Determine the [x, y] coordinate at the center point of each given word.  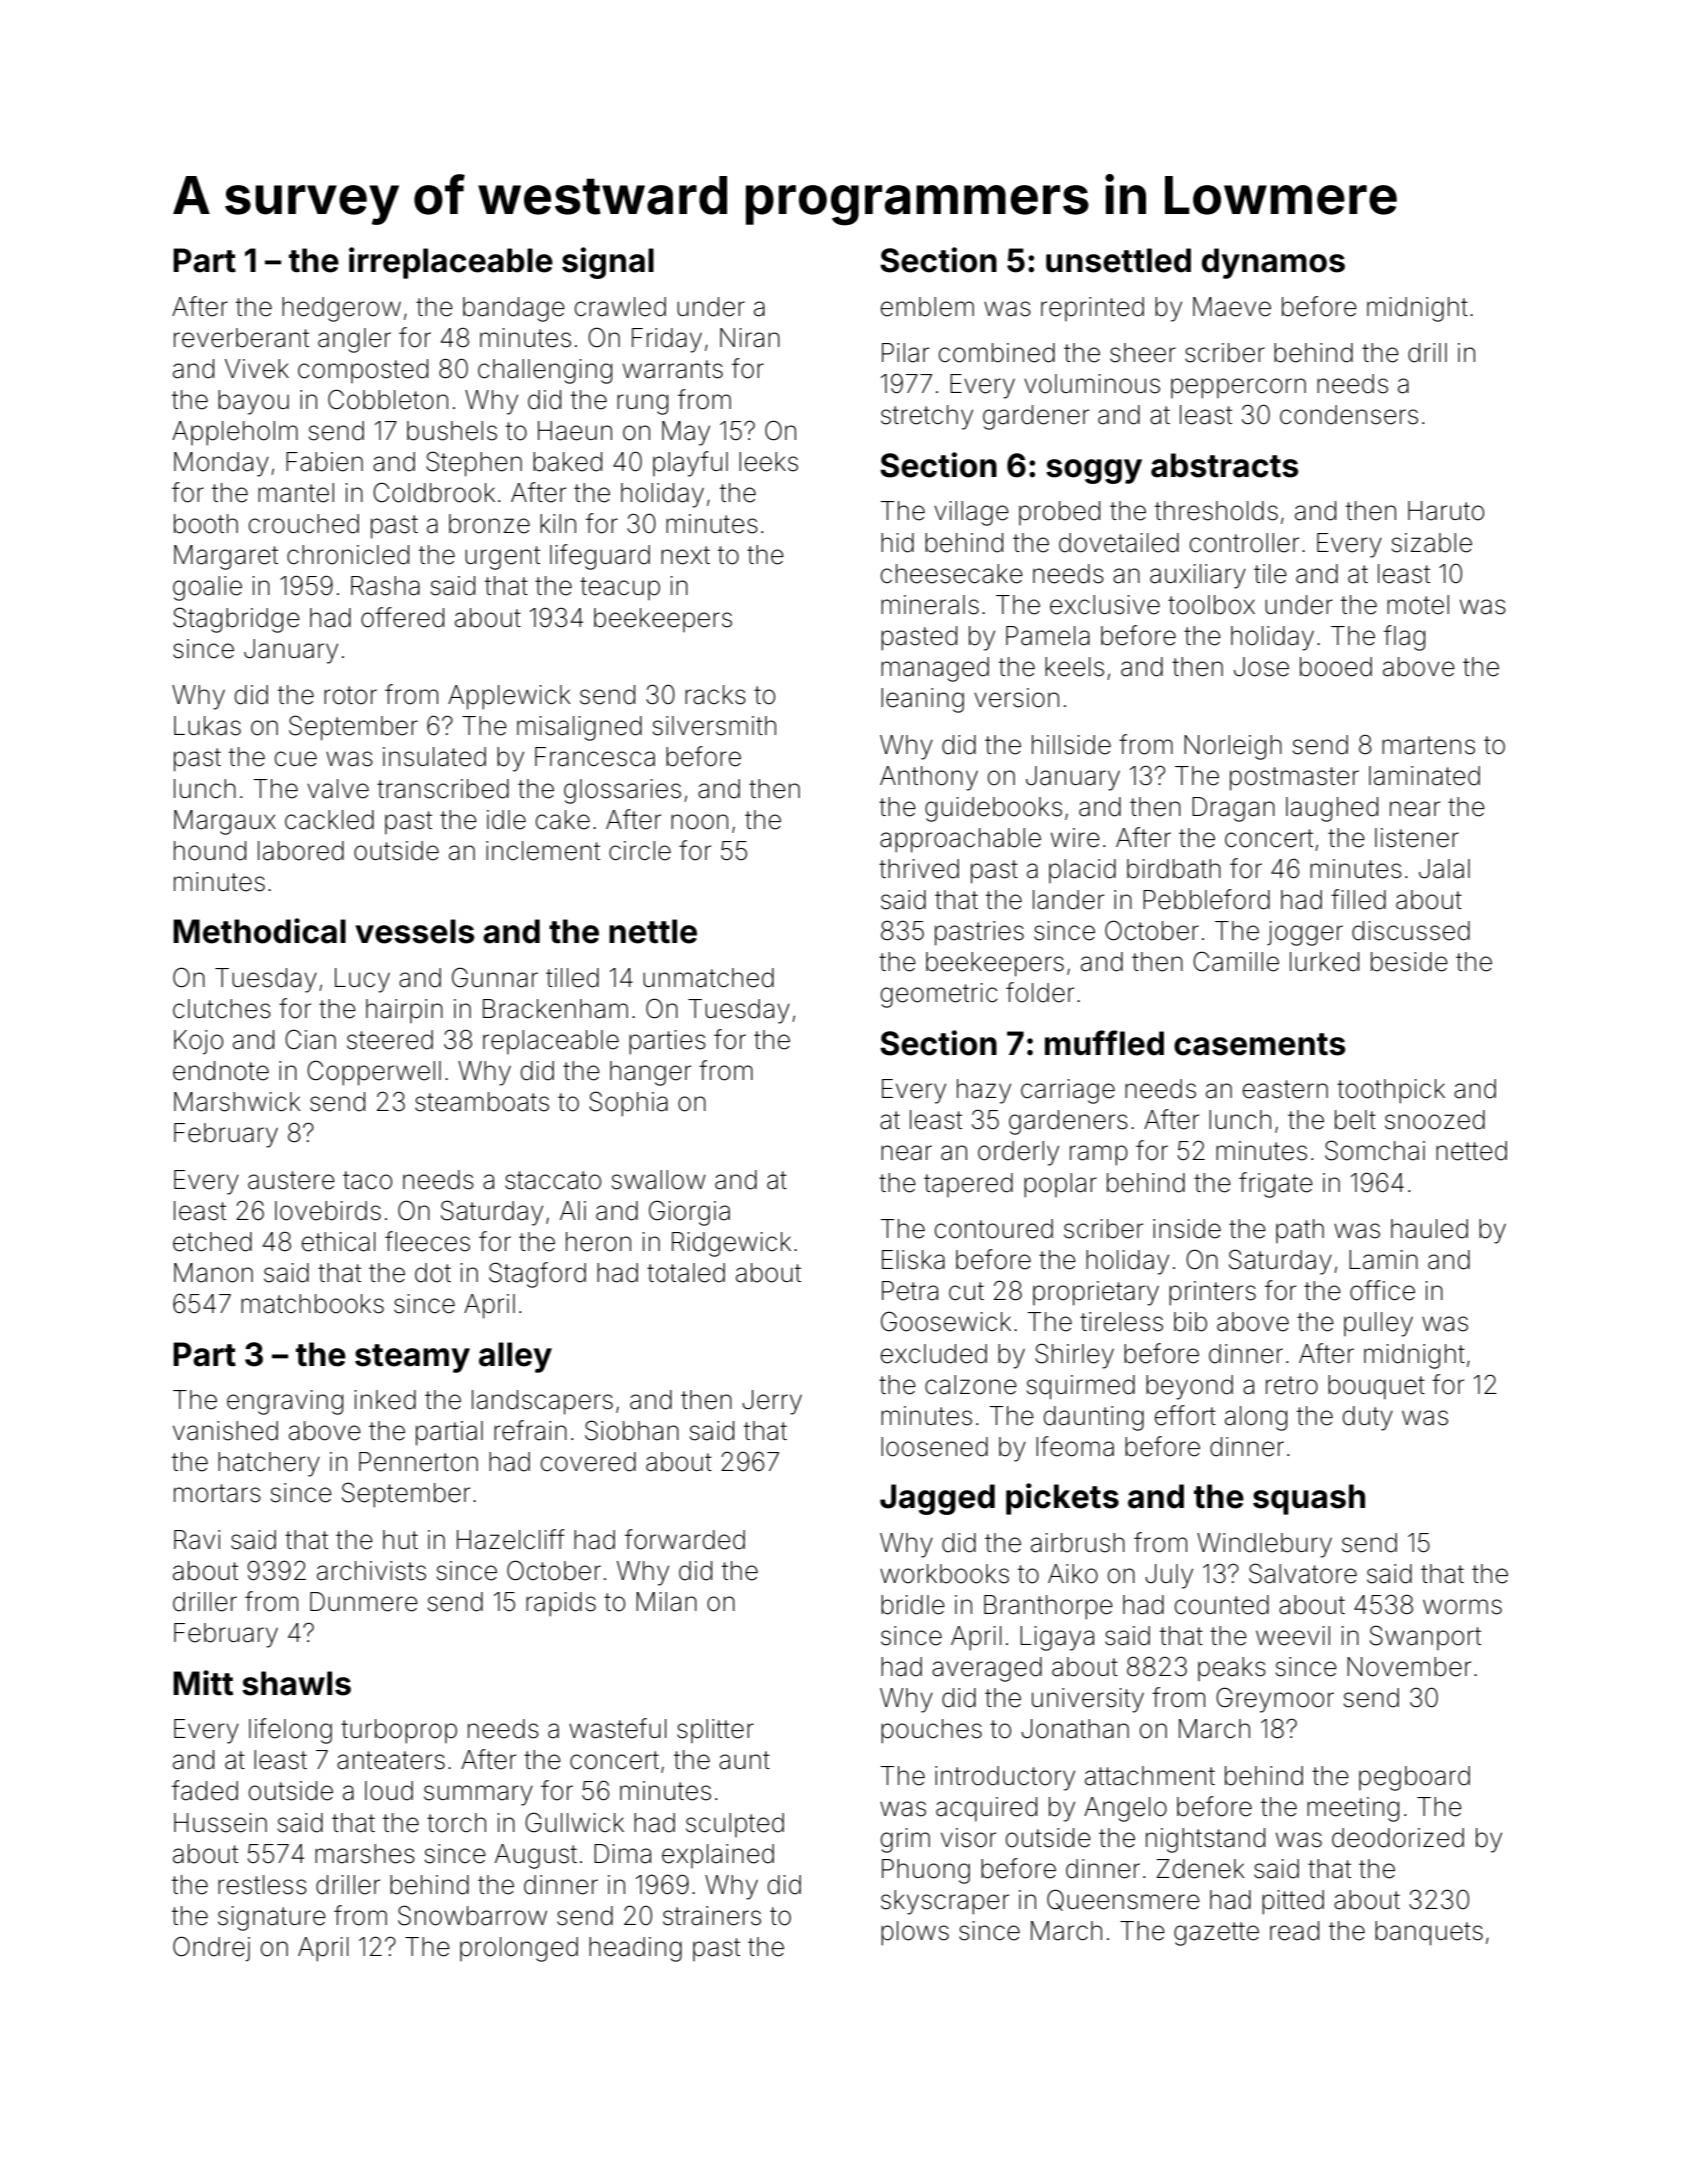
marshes [365, 1854]
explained [718, 1856]
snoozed [1435, 1120]
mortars [217, 1493]
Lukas [207, 726]
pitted [1293, 1902]
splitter [715, 1731]
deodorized [1398, 1838]
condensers [1349, 415]
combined [997, 353]
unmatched [708, 978]
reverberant [241, 338]
